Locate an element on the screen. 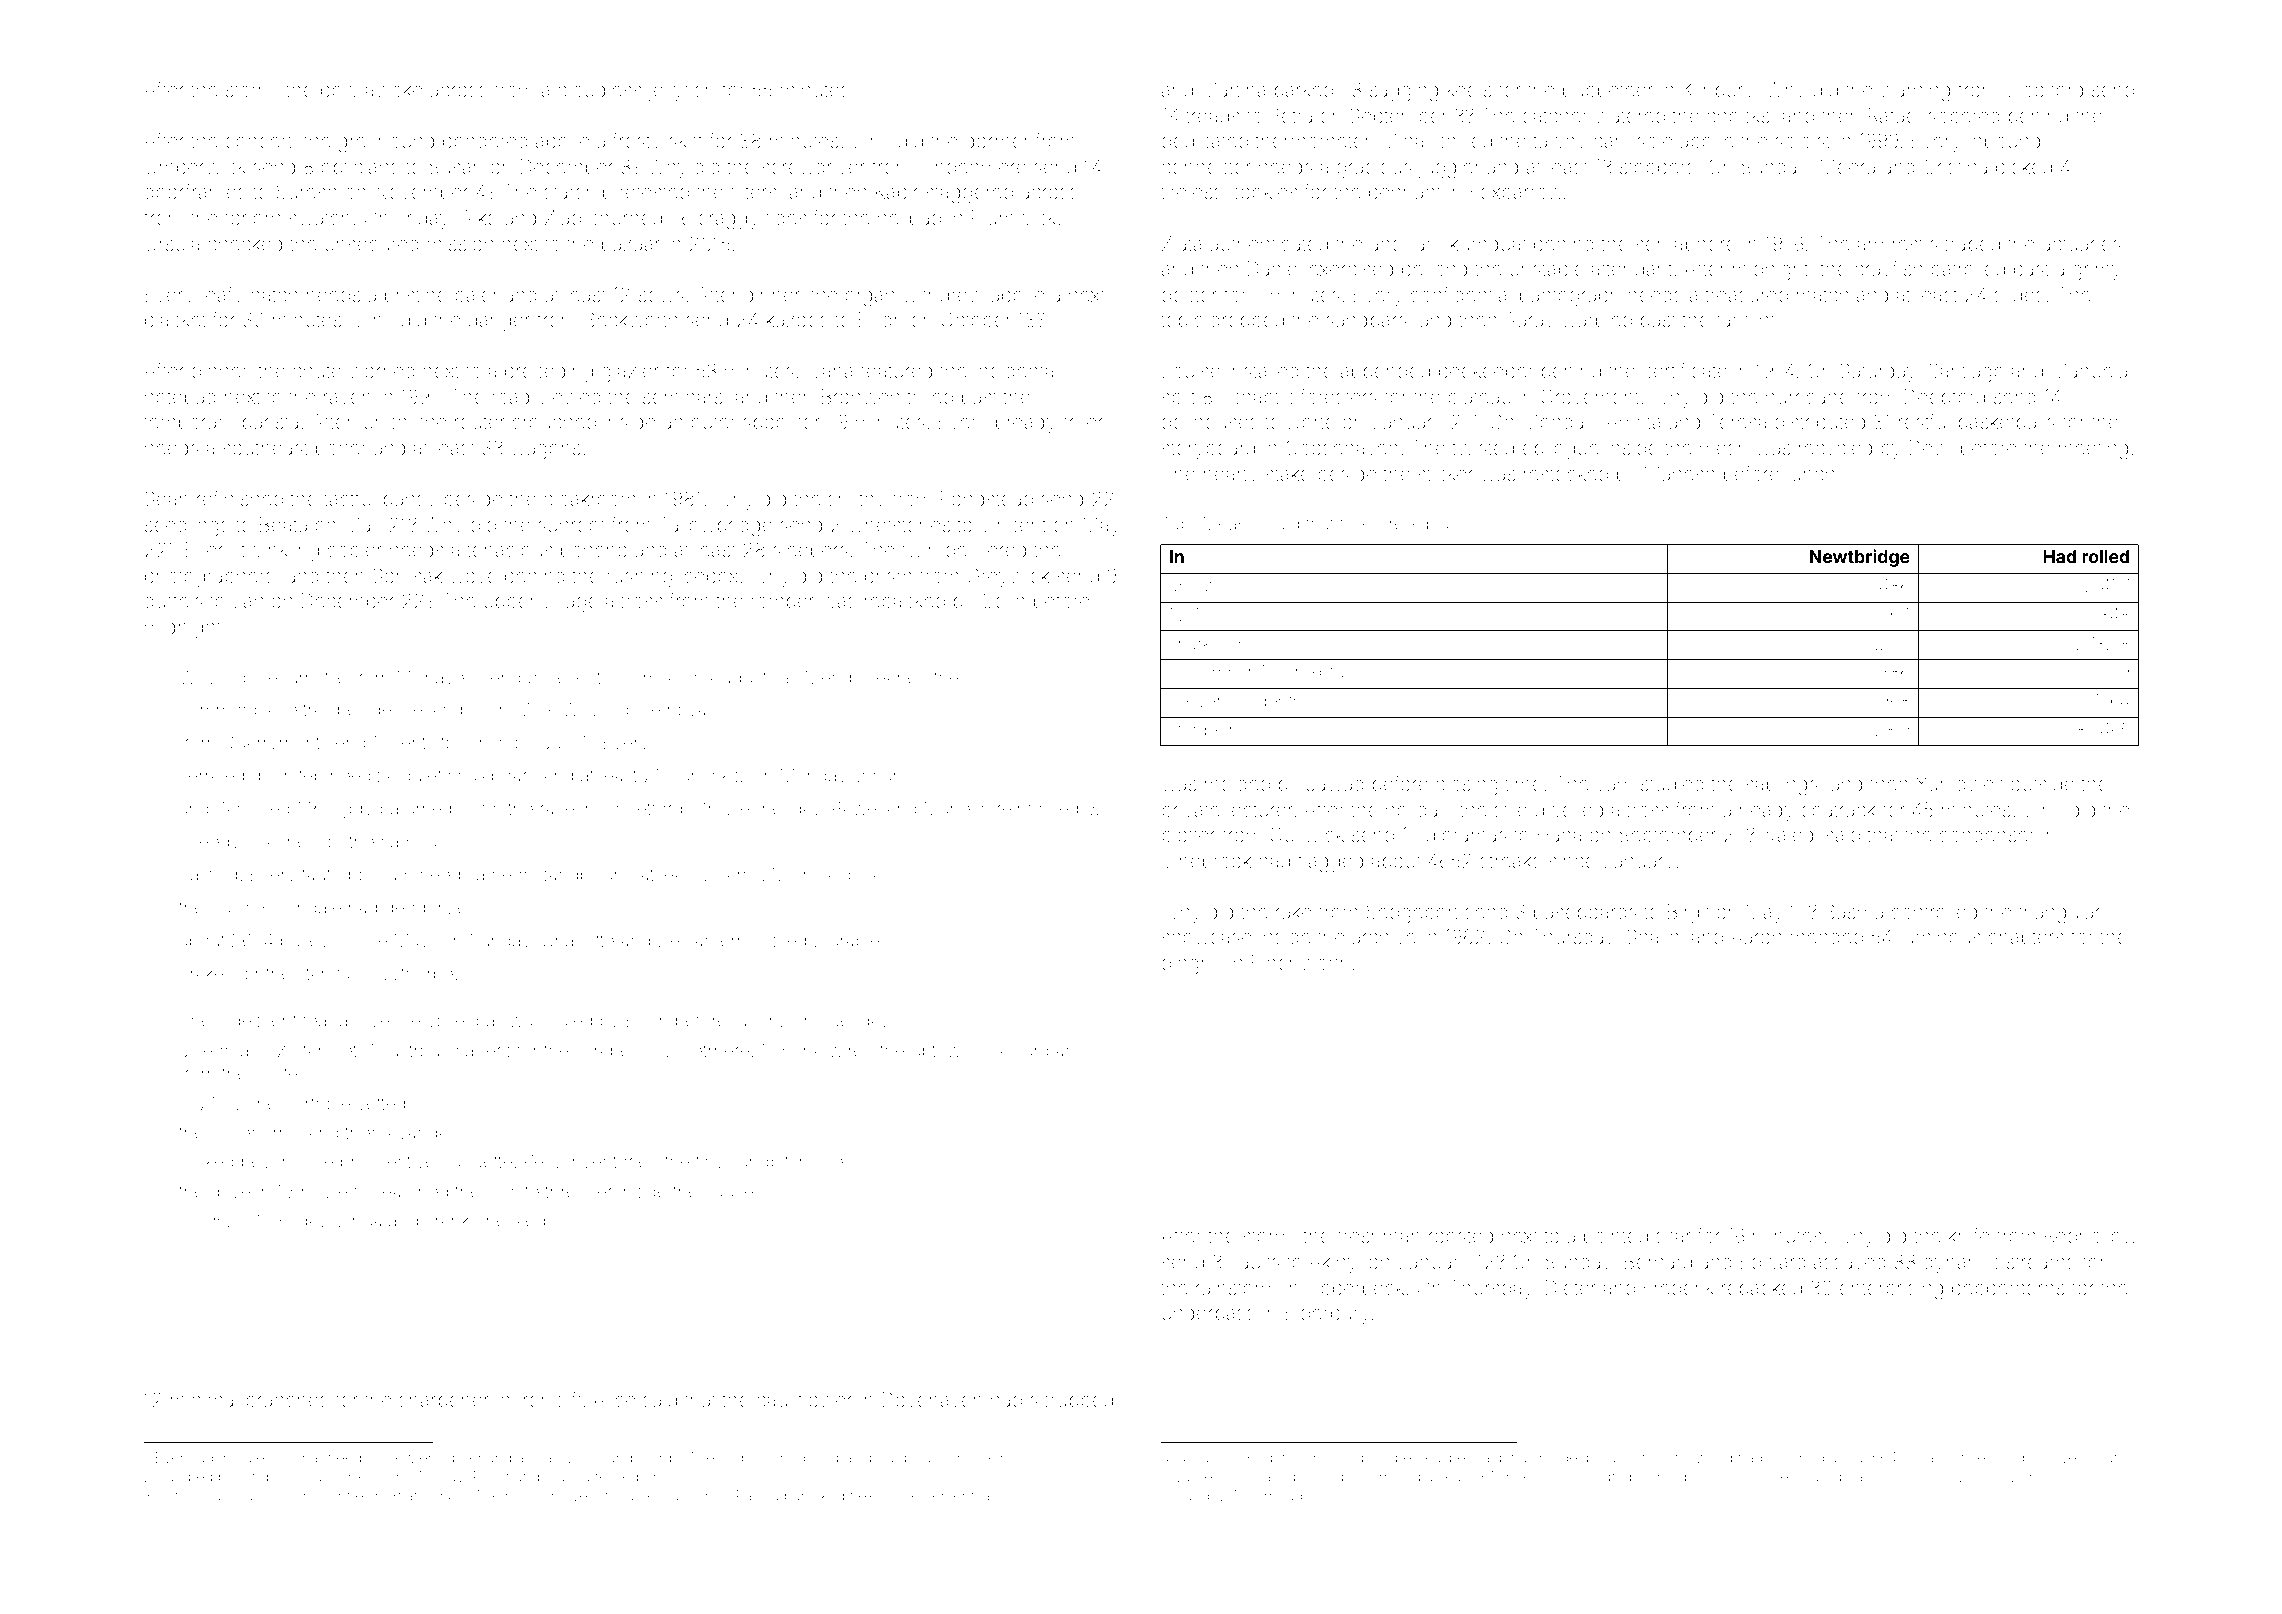 This screenshot has height=1614, width=2282. Tuesday is located at coordinates (854, 1022).
